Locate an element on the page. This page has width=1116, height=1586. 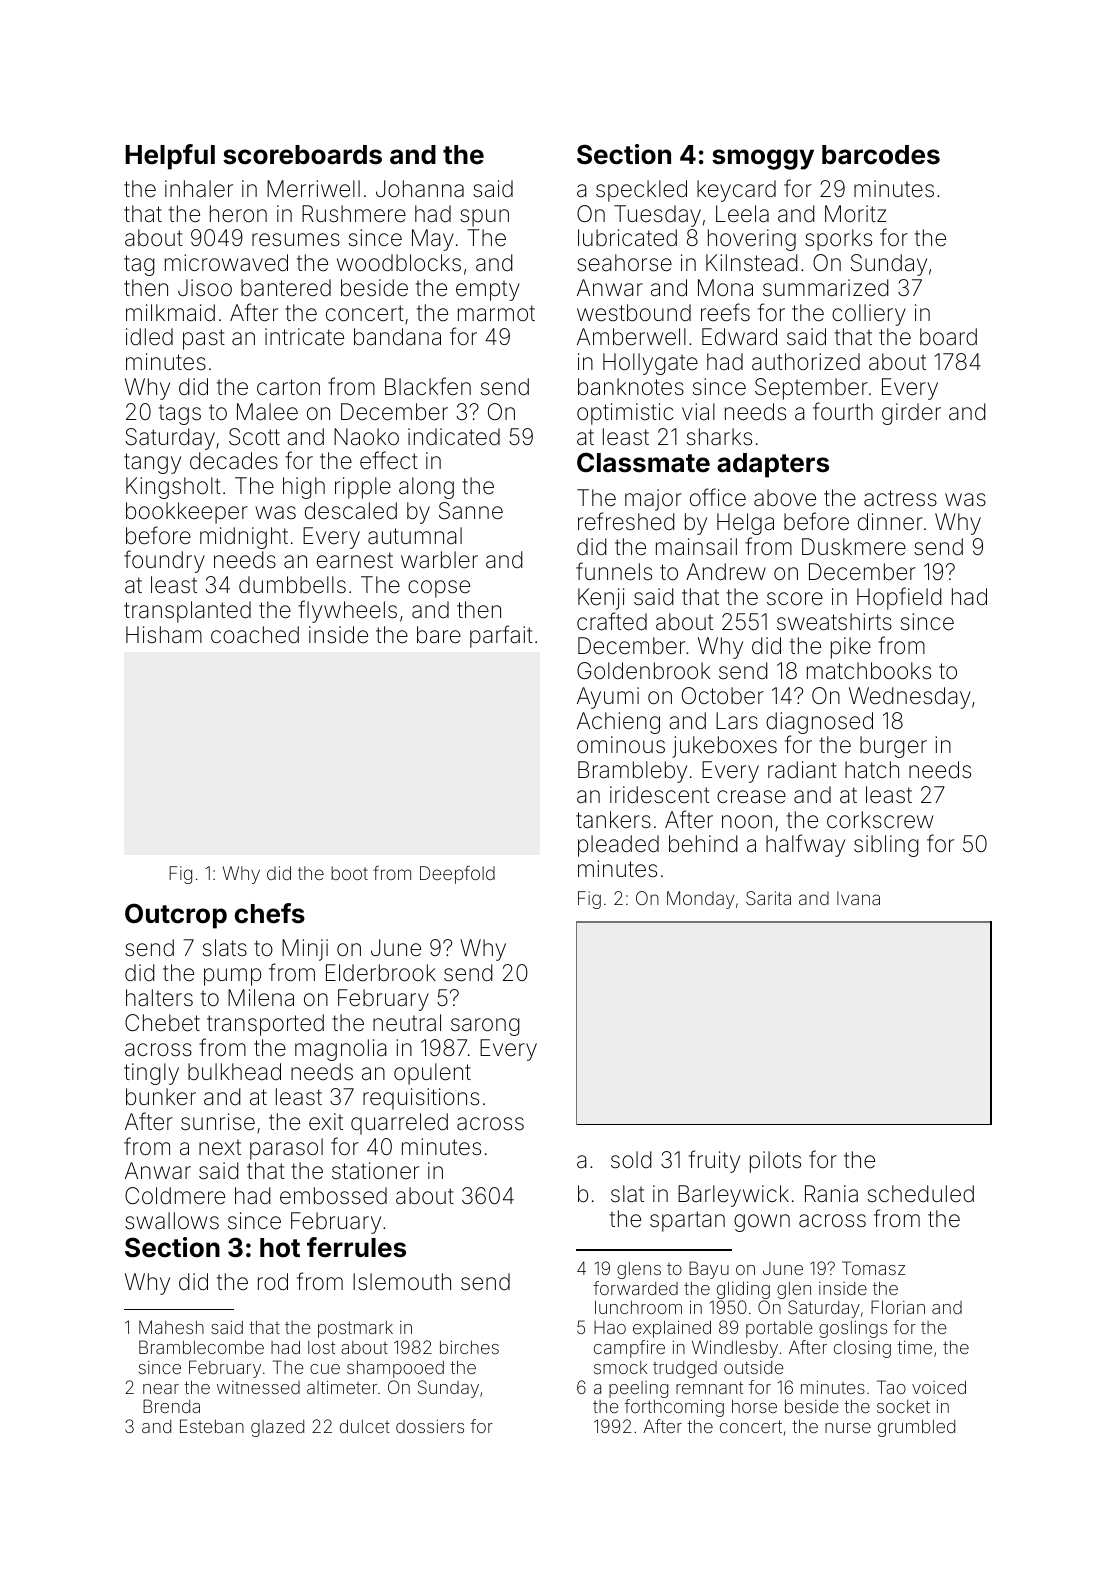
September is located at coordinates (811, 389).
